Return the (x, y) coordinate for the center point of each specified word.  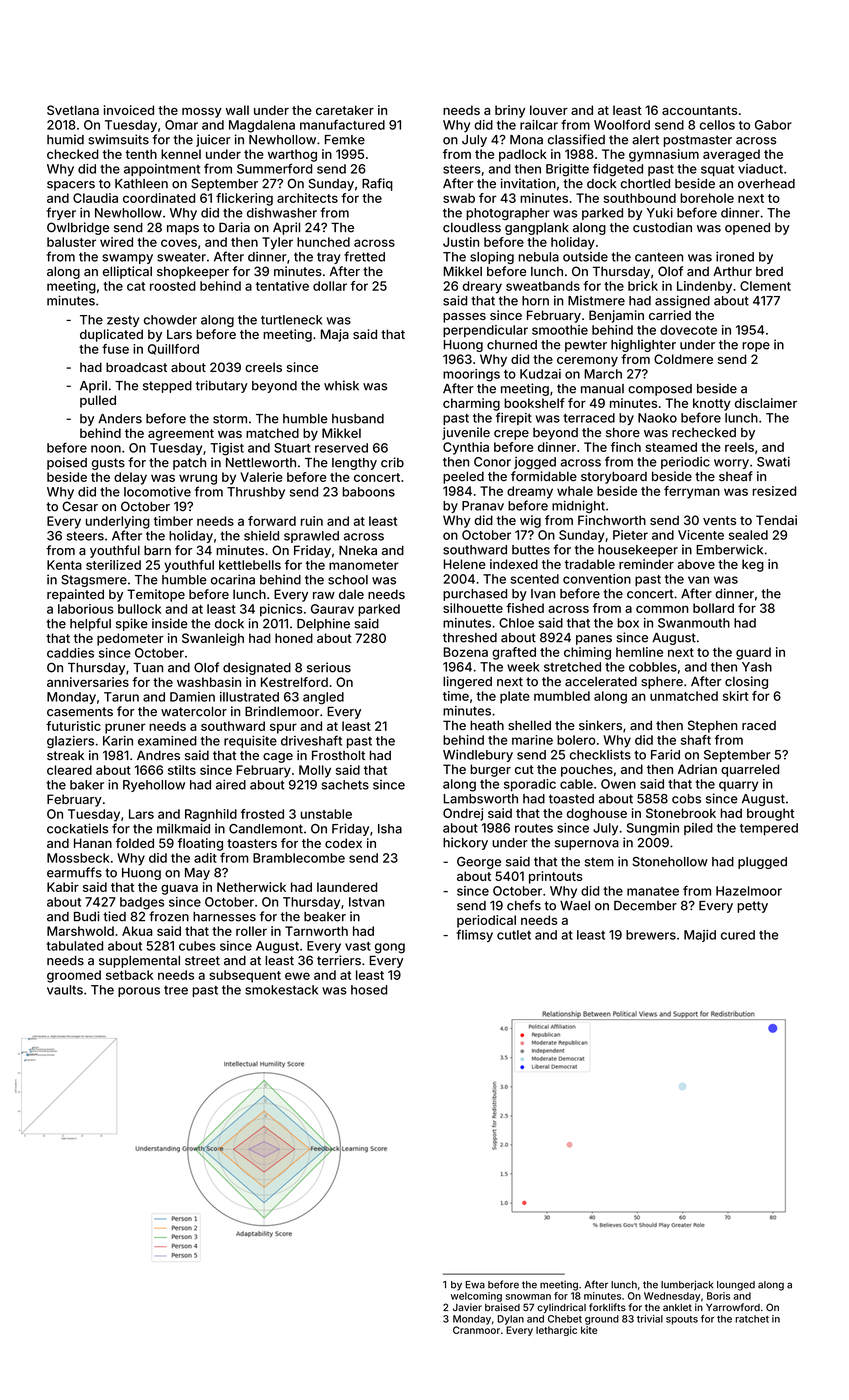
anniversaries (88, 682)
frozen (169, 916)
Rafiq (377, 184)
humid (65, 139)
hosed (369, 990)
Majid (700, 936)
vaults (65, 990)
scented (535, 579)
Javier (467, 1307)
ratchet (752, 1319)
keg (753, 565)
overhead (766, 184)
